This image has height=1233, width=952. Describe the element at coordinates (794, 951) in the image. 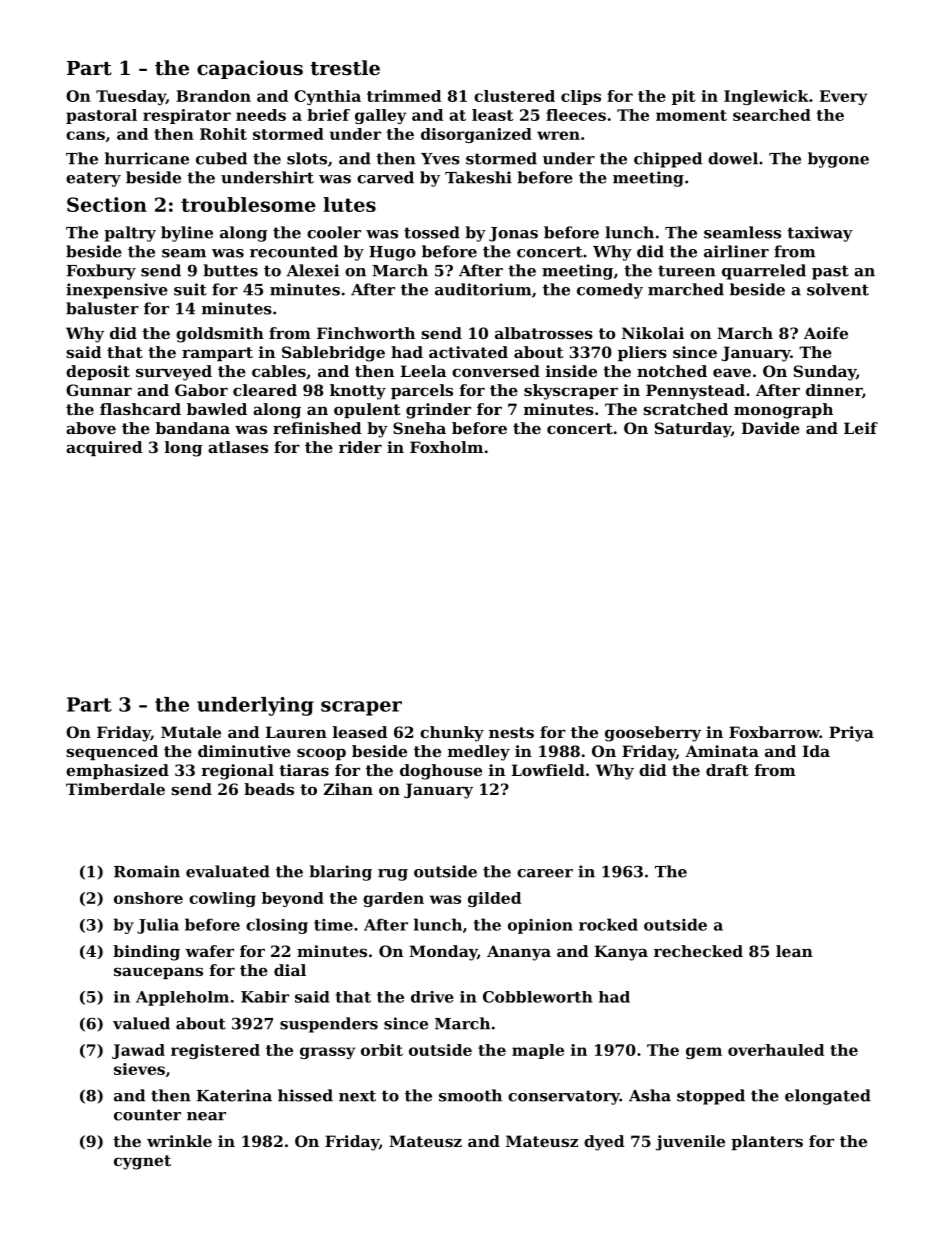

I see `lean` at that location.
